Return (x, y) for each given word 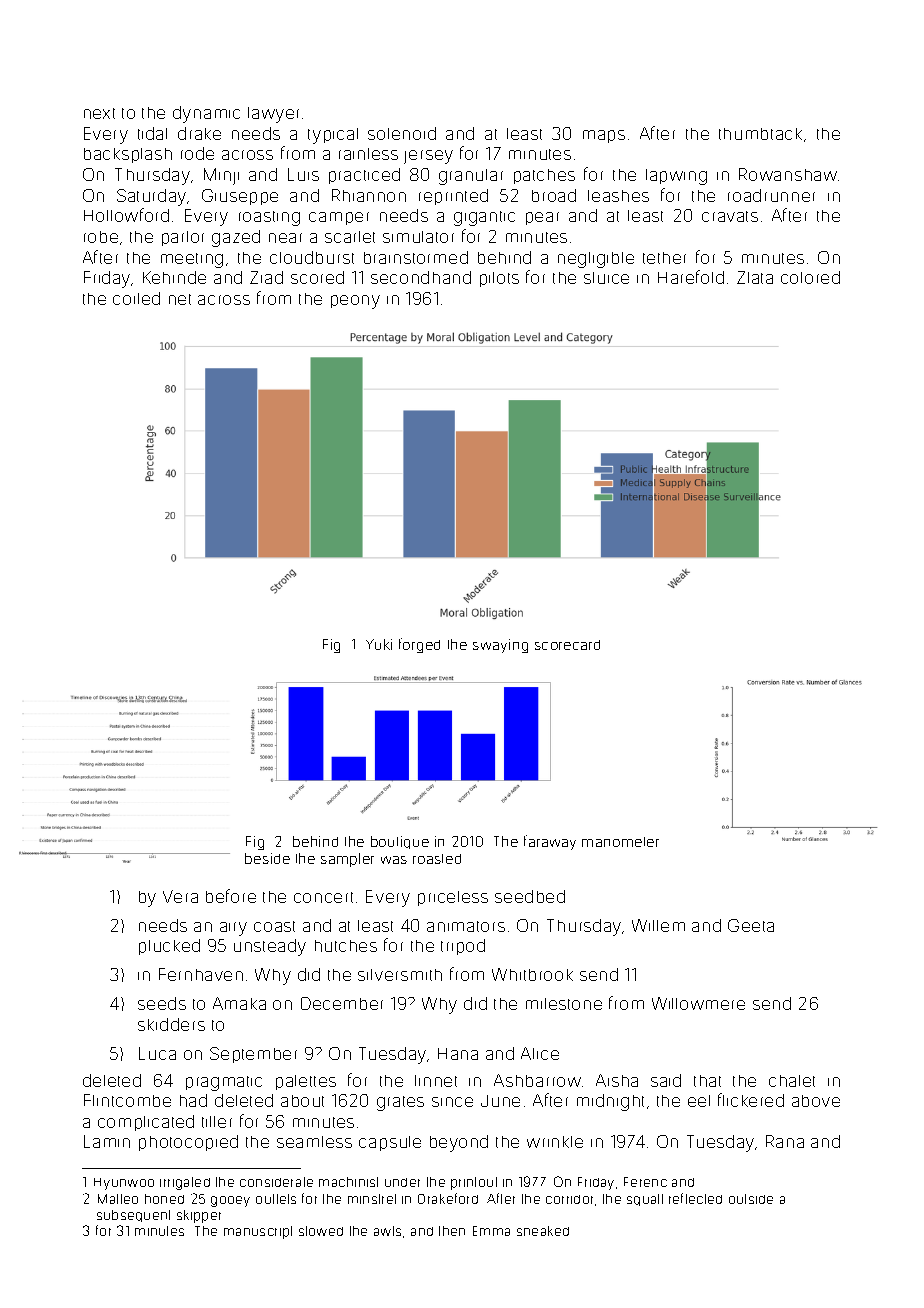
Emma (491, 1231)
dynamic (206, 114)
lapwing (676, 177)
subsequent (133, 1216)
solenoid (402, 133)
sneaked (543, 1231)
